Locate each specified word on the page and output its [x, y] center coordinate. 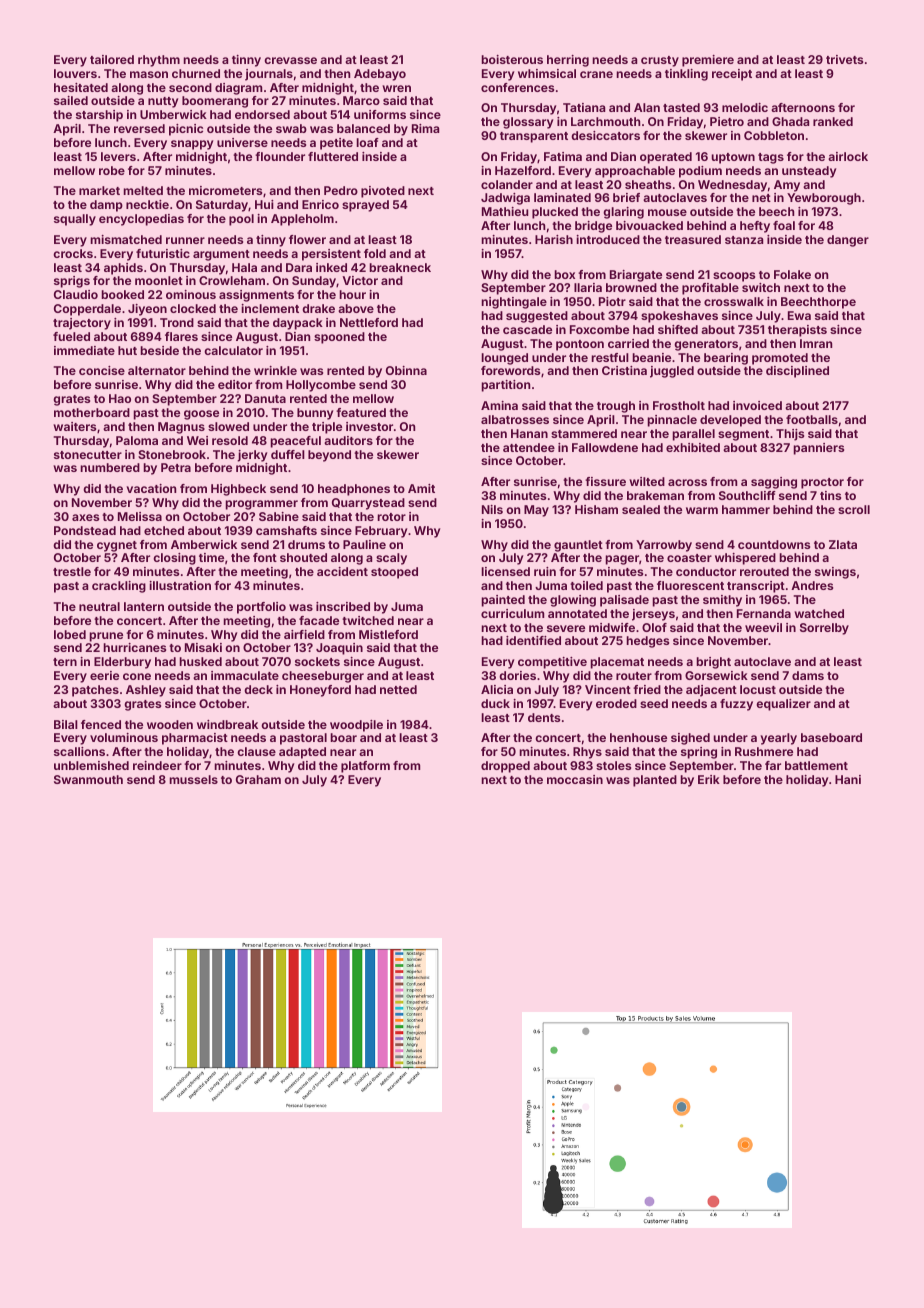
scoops [734, 277]
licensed [505, 571]
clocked [193, 308]
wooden [170, 724]
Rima [425, 128]
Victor [360, 280]
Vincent [608, 689]
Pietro [727, 121]
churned [196, 73]
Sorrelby [824, 629]
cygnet [117, 546]
